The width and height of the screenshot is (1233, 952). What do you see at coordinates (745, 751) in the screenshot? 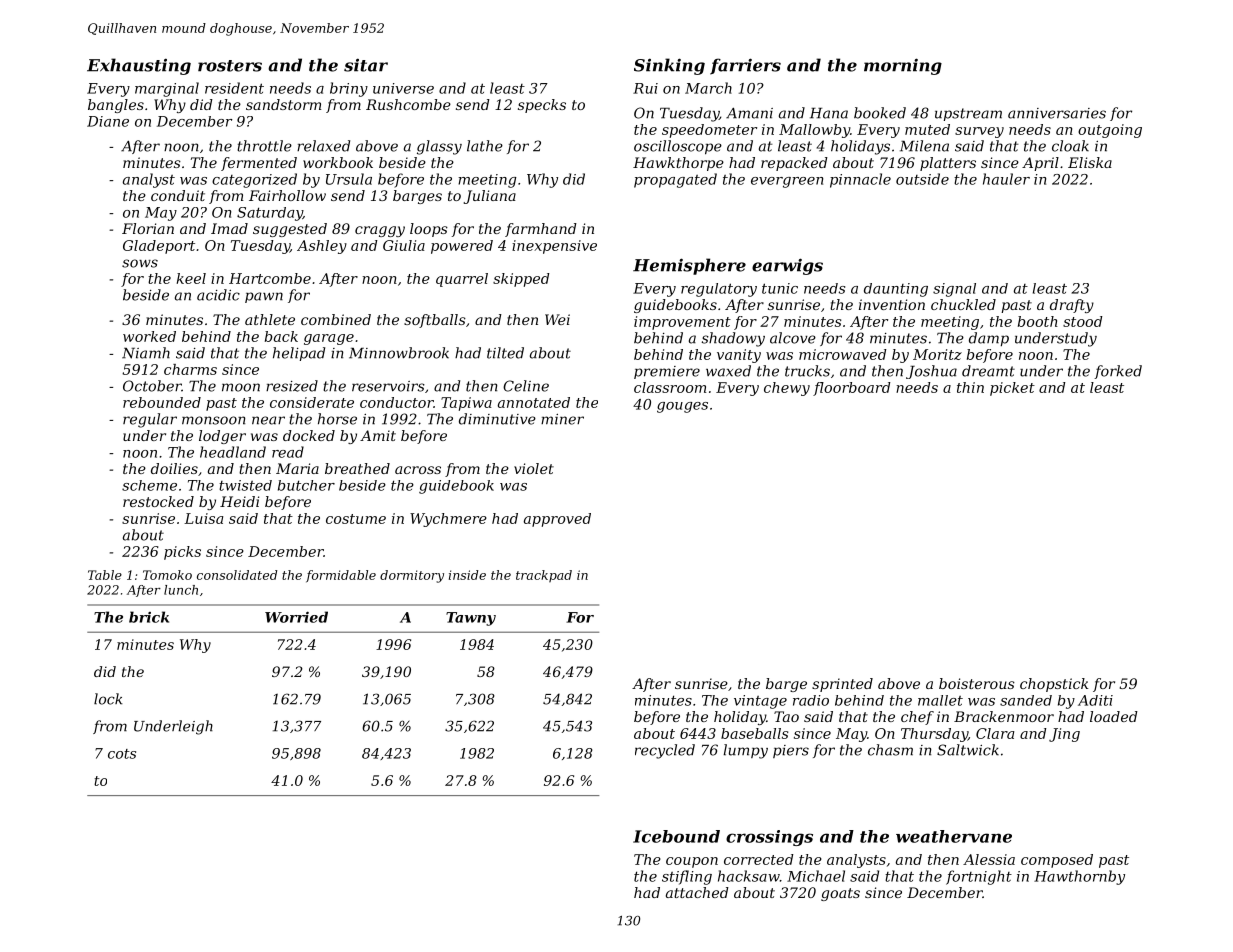
I see `lumpy` at bounding box center [745, 751].
